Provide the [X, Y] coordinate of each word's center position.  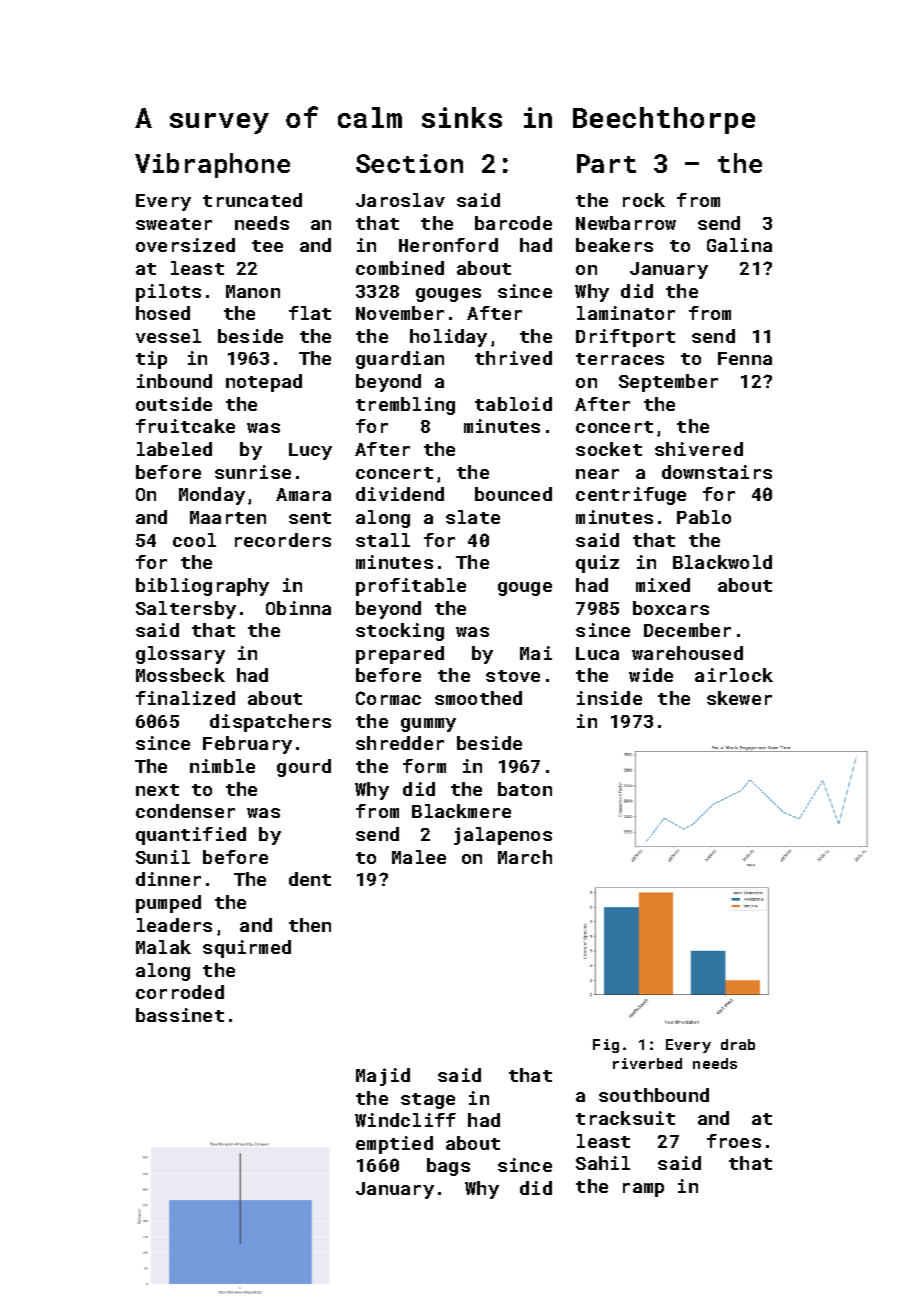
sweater [174, 224]
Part [606, 163]
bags [448, 1167]
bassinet [180, 1015]
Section [409, 163]
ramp [643, 1190]
